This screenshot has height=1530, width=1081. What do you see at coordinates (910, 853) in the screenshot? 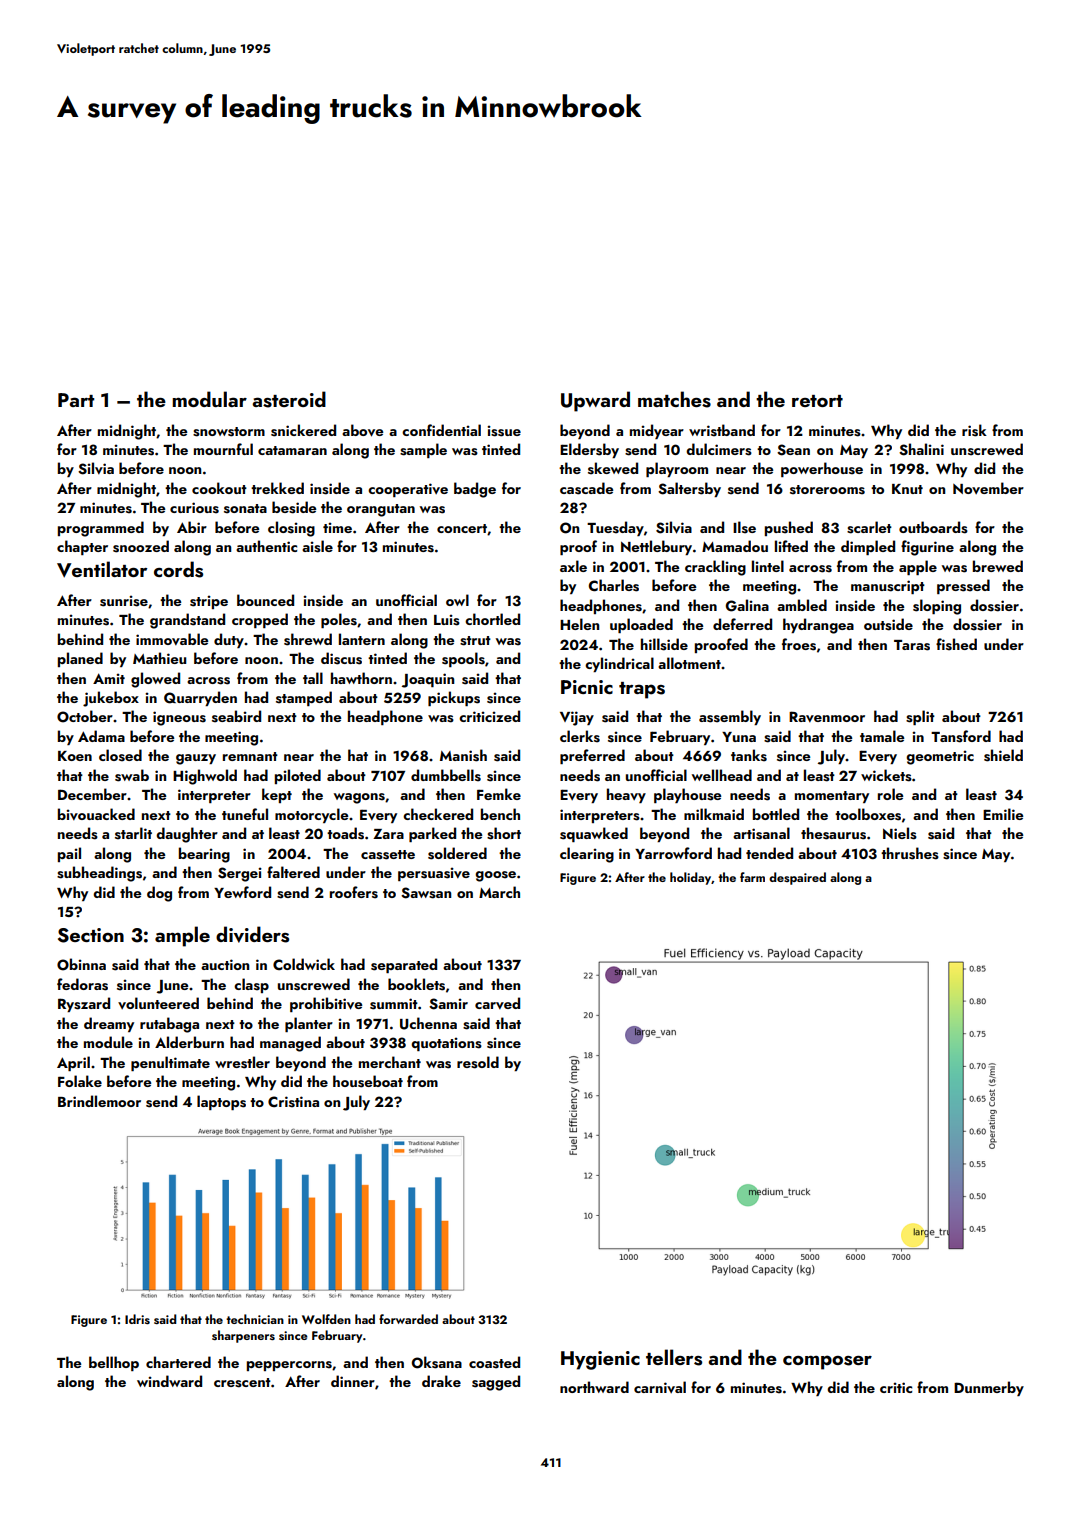
I see `thrushes` at bounding box center [910, 853].
